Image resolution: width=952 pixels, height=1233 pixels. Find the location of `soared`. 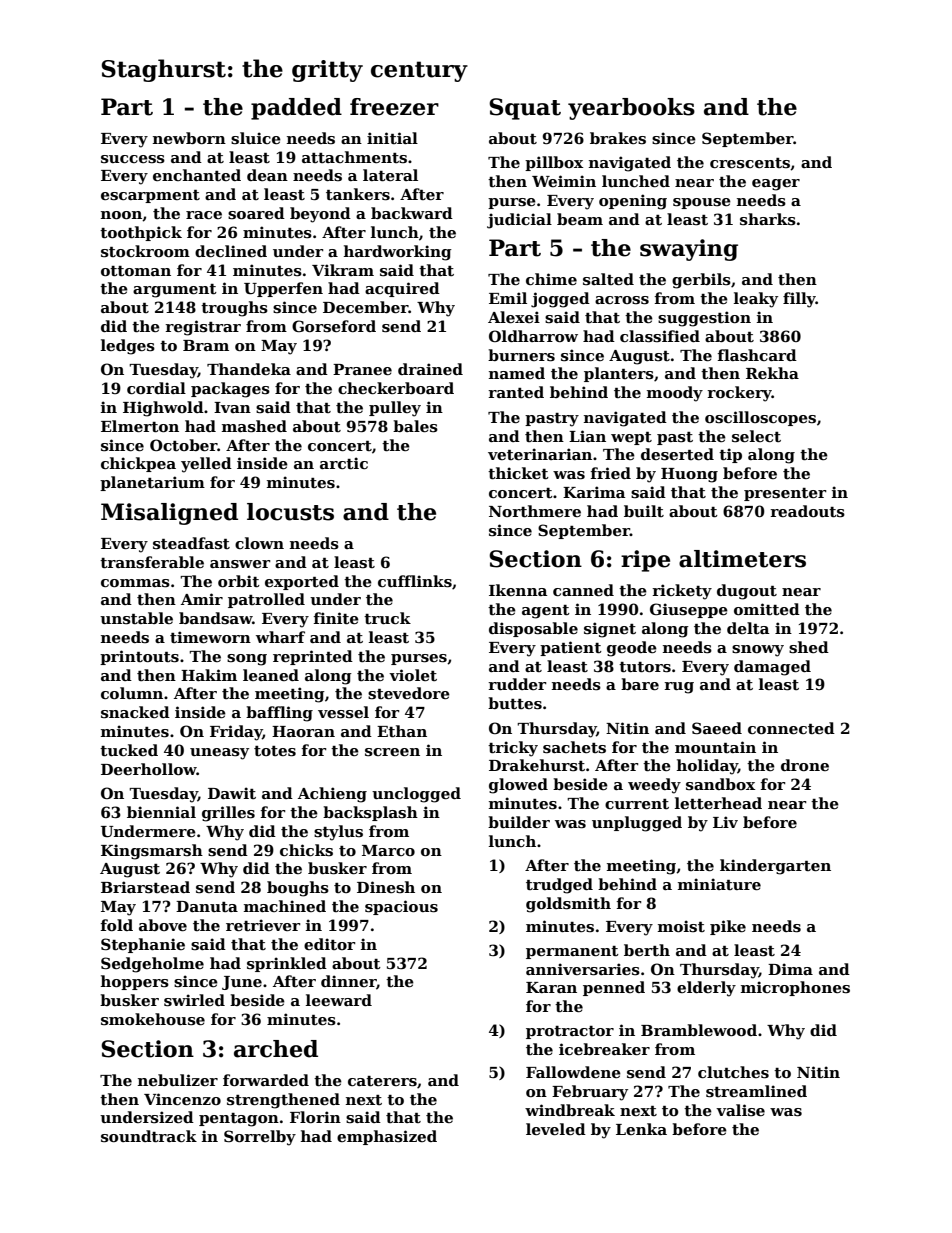

soared is located at coordinates (256, 213).
